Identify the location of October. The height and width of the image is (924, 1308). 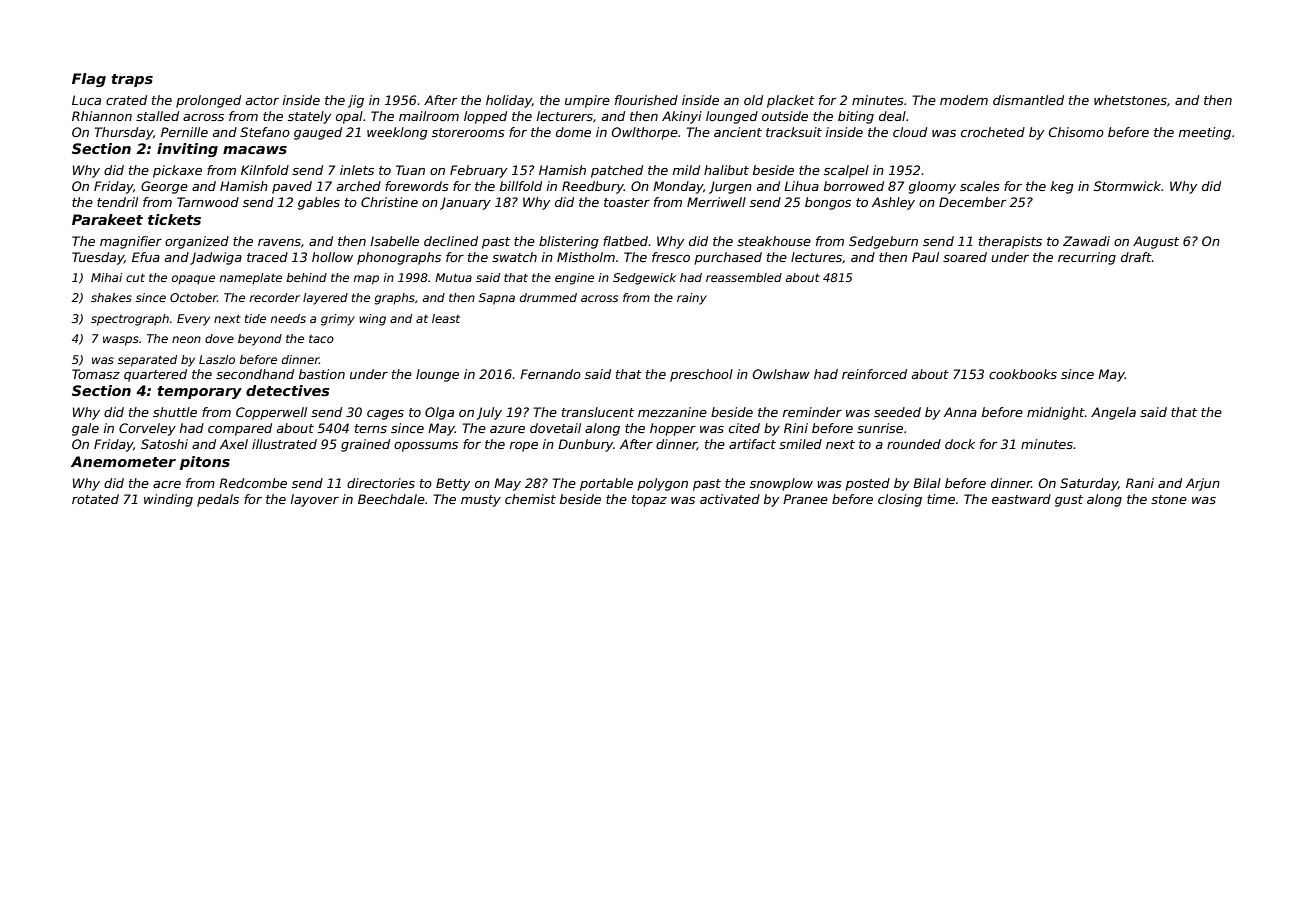
(193, 297).
